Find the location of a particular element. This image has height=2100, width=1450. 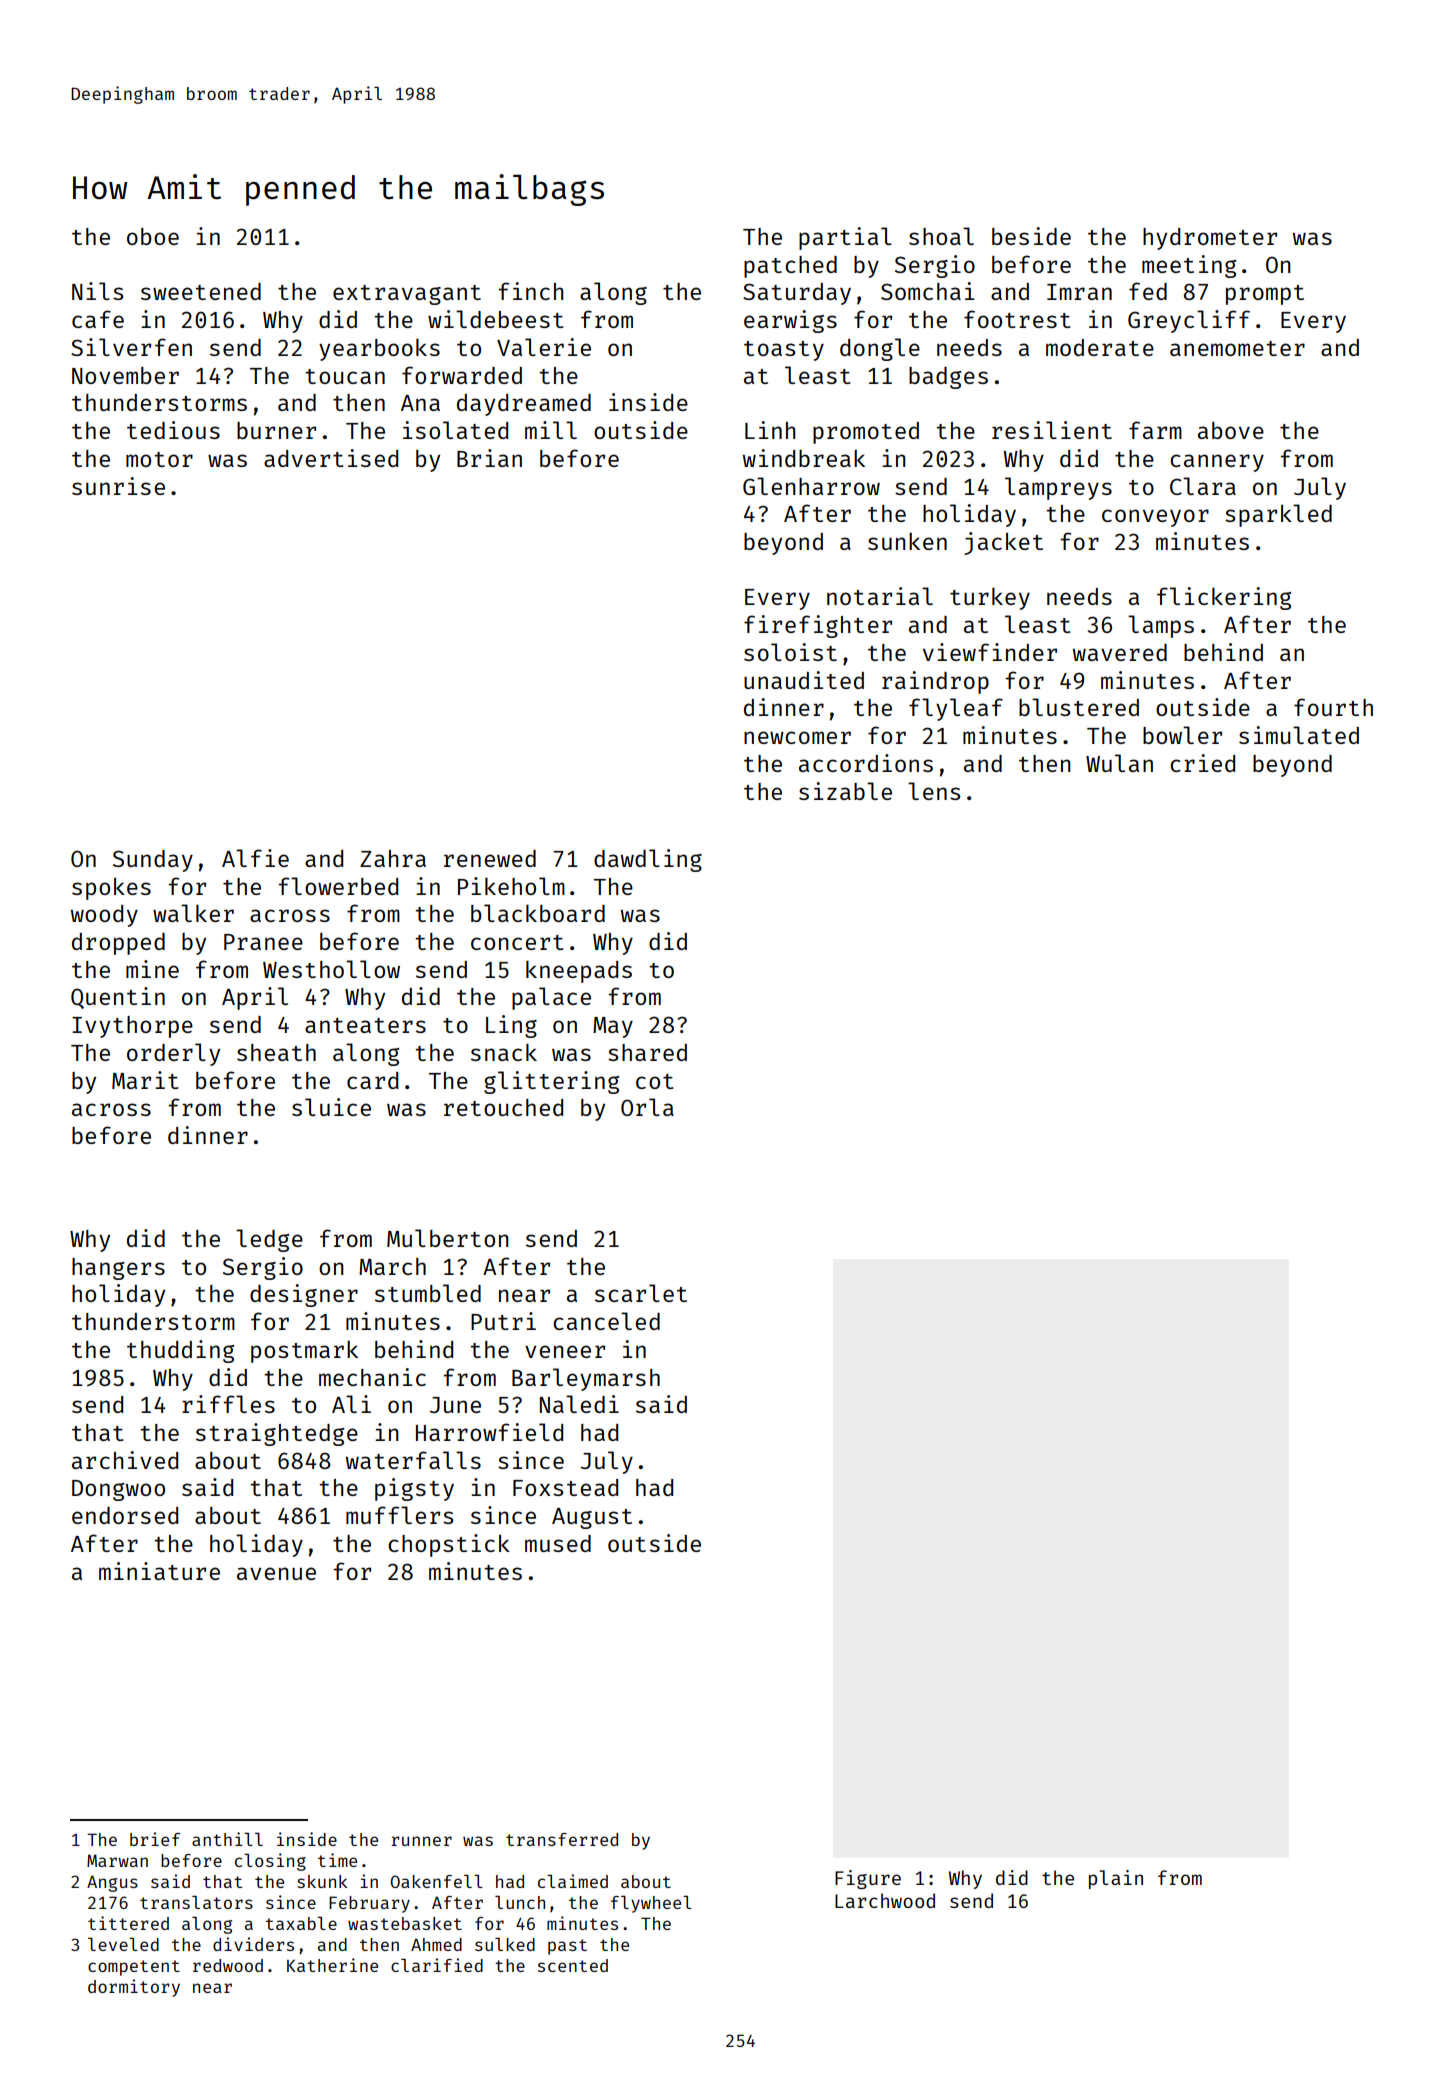

scarlet is located at coordinates (641, 1293).
